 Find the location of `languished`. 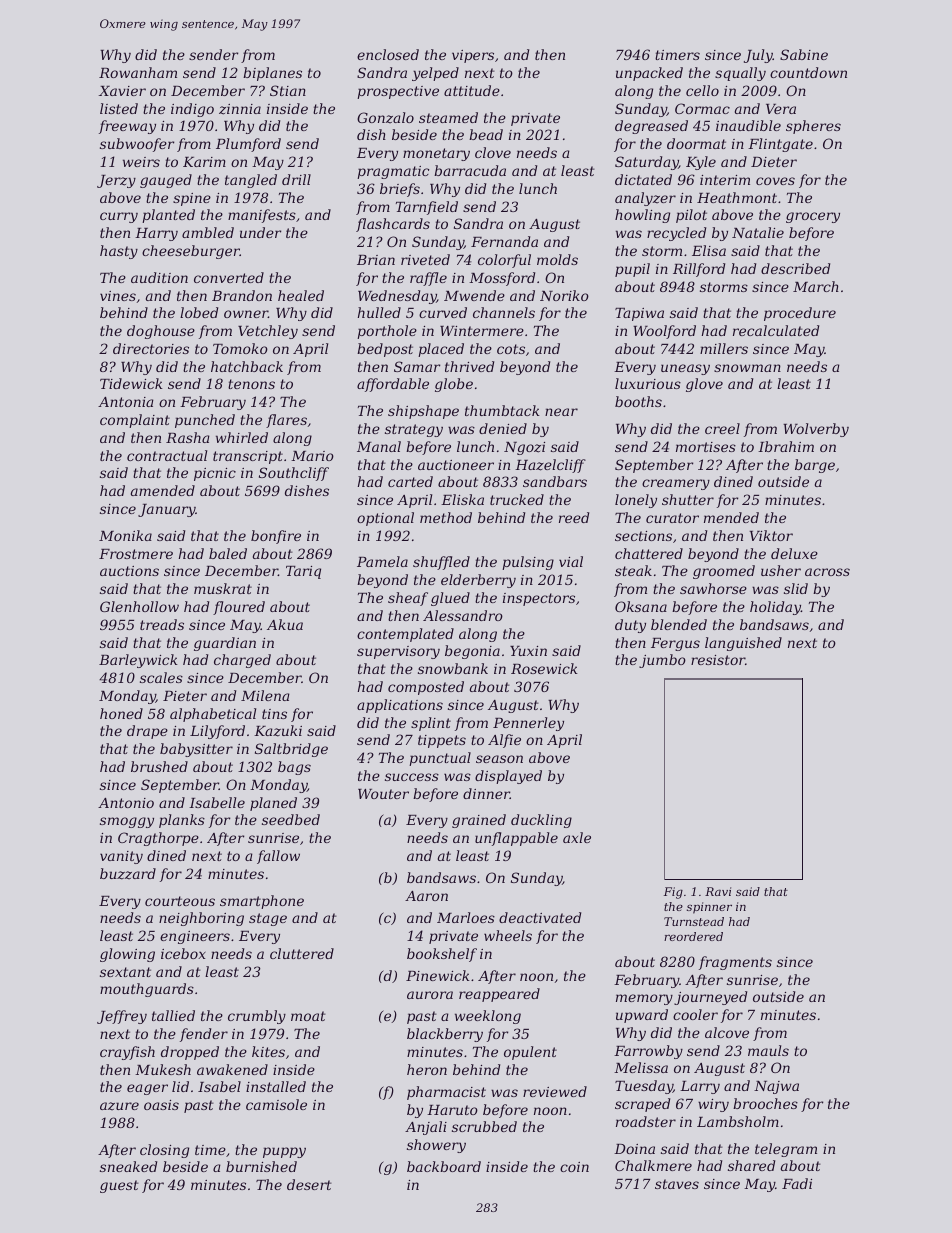

languished is located at coordinates (743, 644).
